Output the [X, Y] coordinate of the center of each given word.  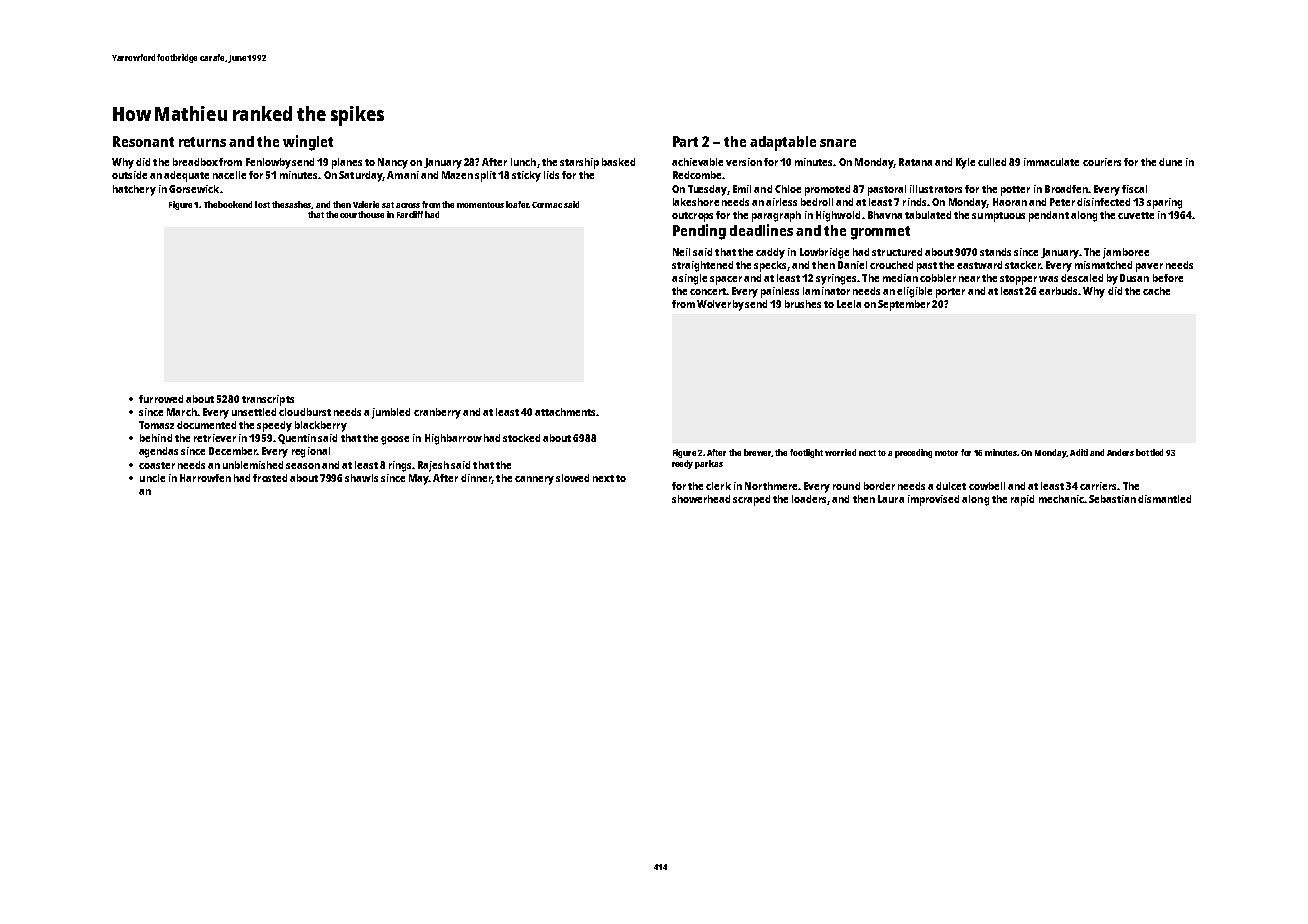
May [419, 479]
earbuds [1059, 291]
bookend [235, 204]
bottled [1149, 452]
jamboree [1126, 253]
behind [156, 438]
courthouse [362, 214]
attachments [565, 412]
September [904, 305]
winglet [308, 143]
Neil [681, 252]
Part [685, 141]
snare [838, 143]
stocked [521, 438]
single [693, 279]
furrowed [161, 399]
